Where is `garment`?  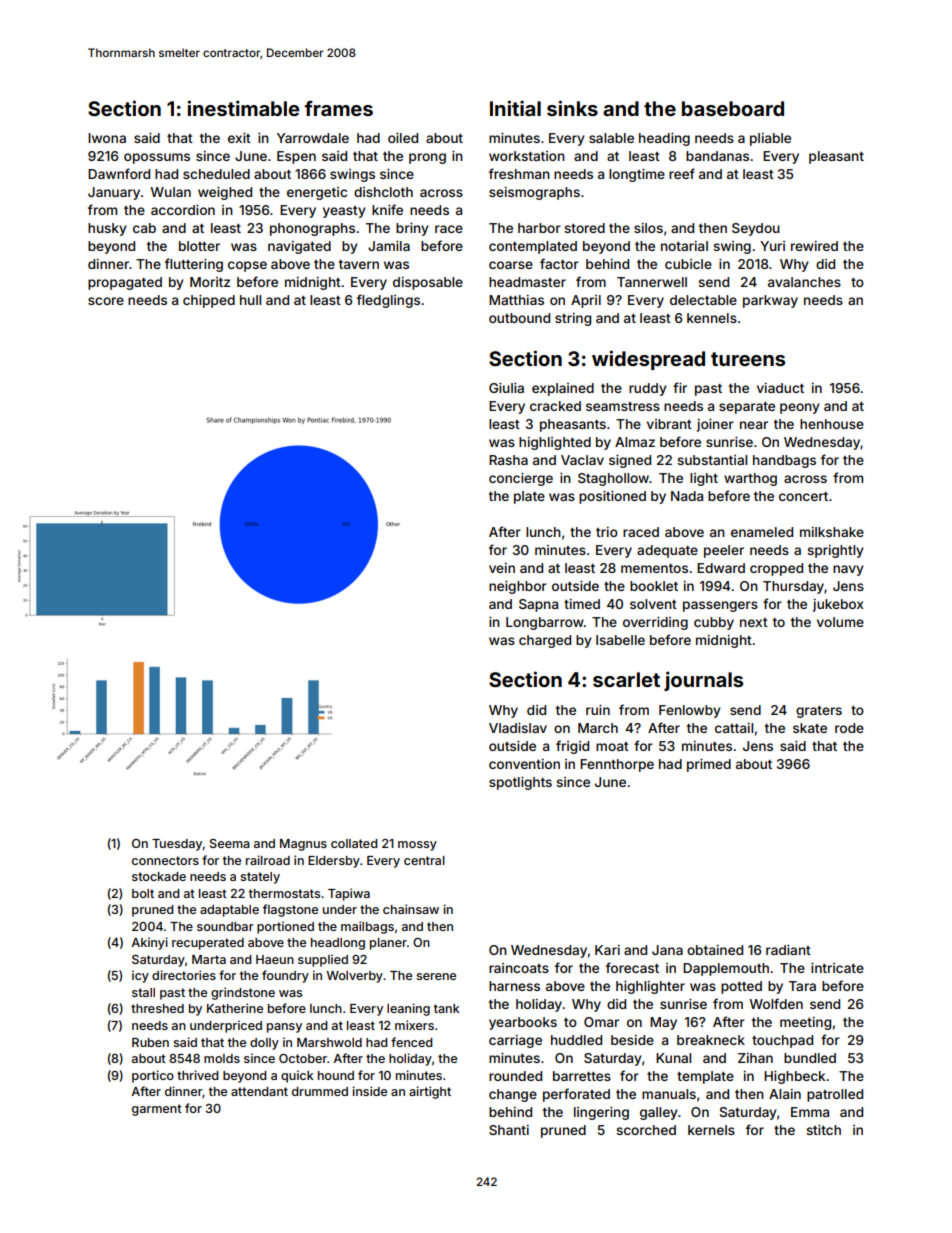
garment is located at coordinates (157, 1110).
